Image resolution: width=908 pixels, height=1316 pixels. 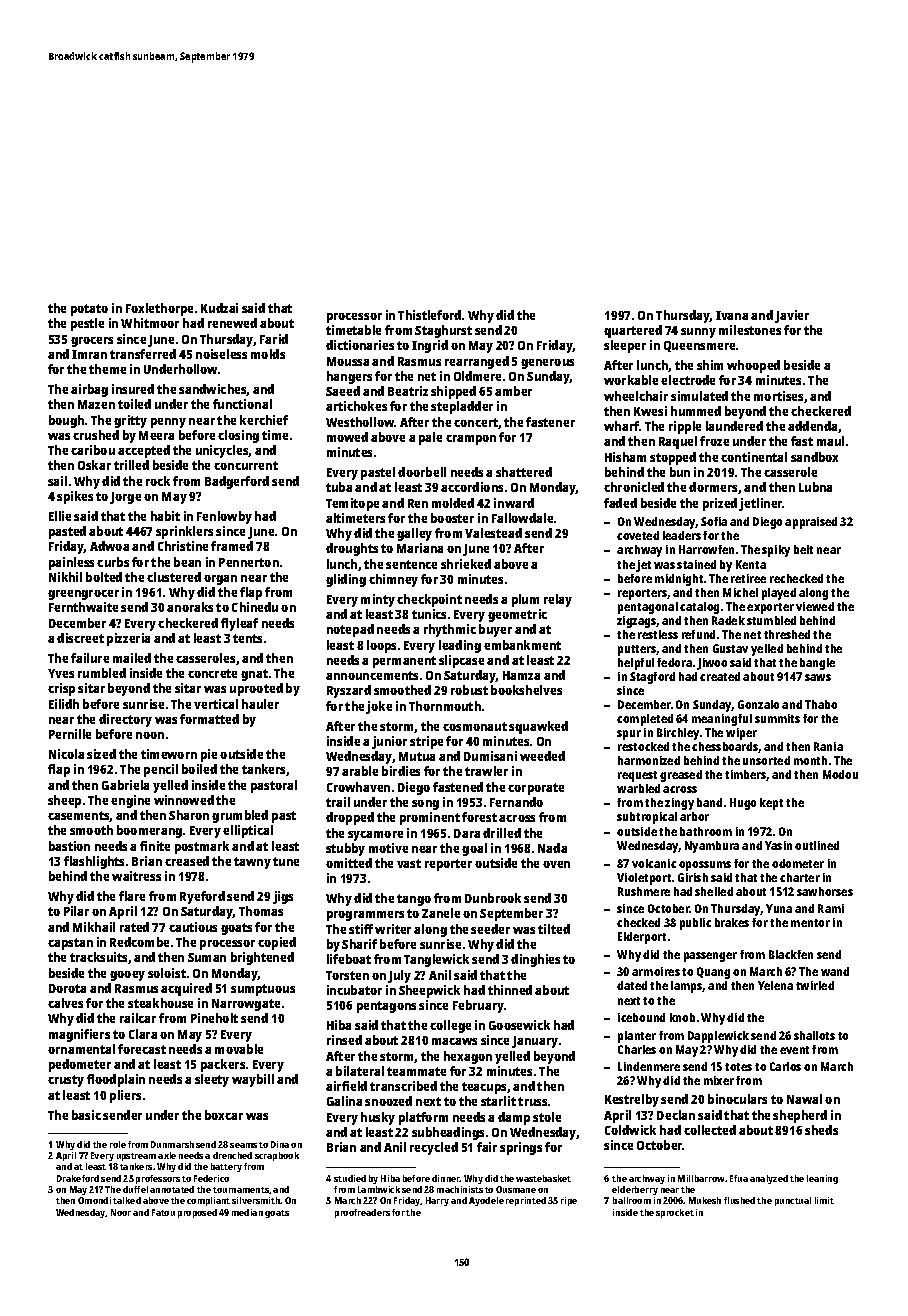 I want to click on studied, so click(x=350, y=1178).
